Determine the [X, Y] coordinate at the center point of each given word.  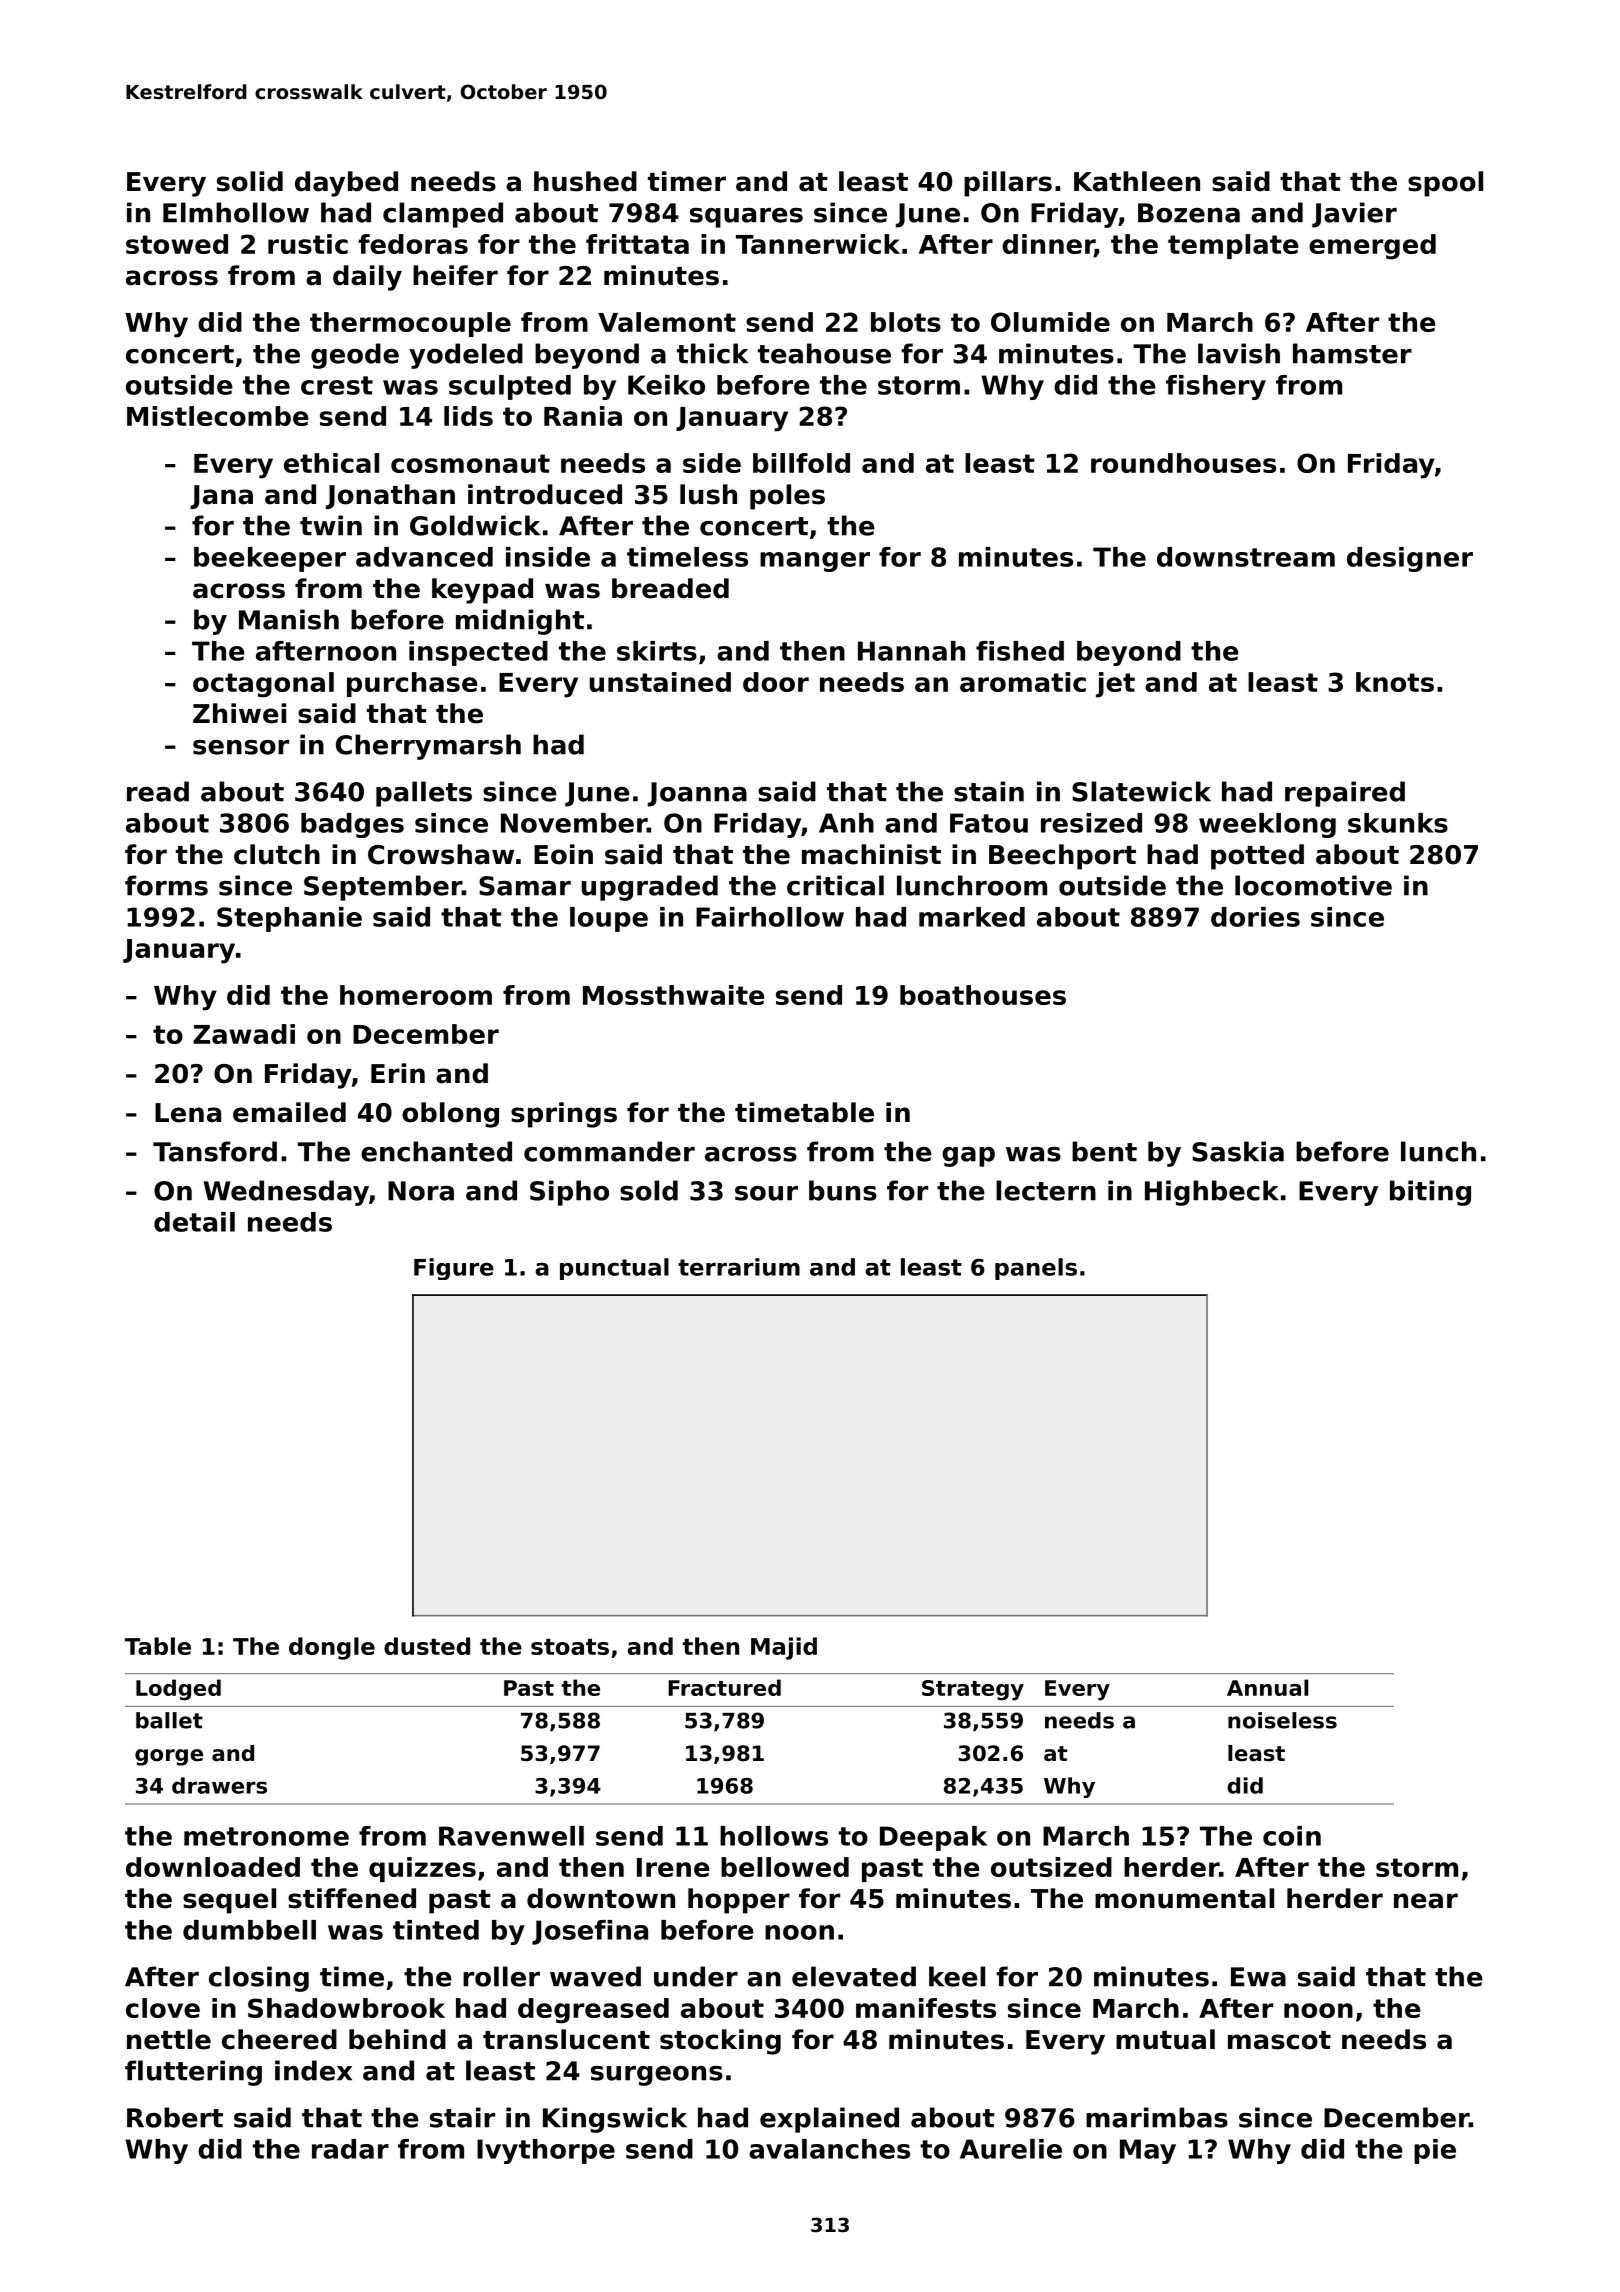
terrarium [739, 1267]
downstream [1246, 557]
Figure [454, 1269]
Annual [1267, 1687]
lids [468, 416]
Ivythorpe [546, 2151]
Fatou [989, 823]
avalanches [829, 2149]
